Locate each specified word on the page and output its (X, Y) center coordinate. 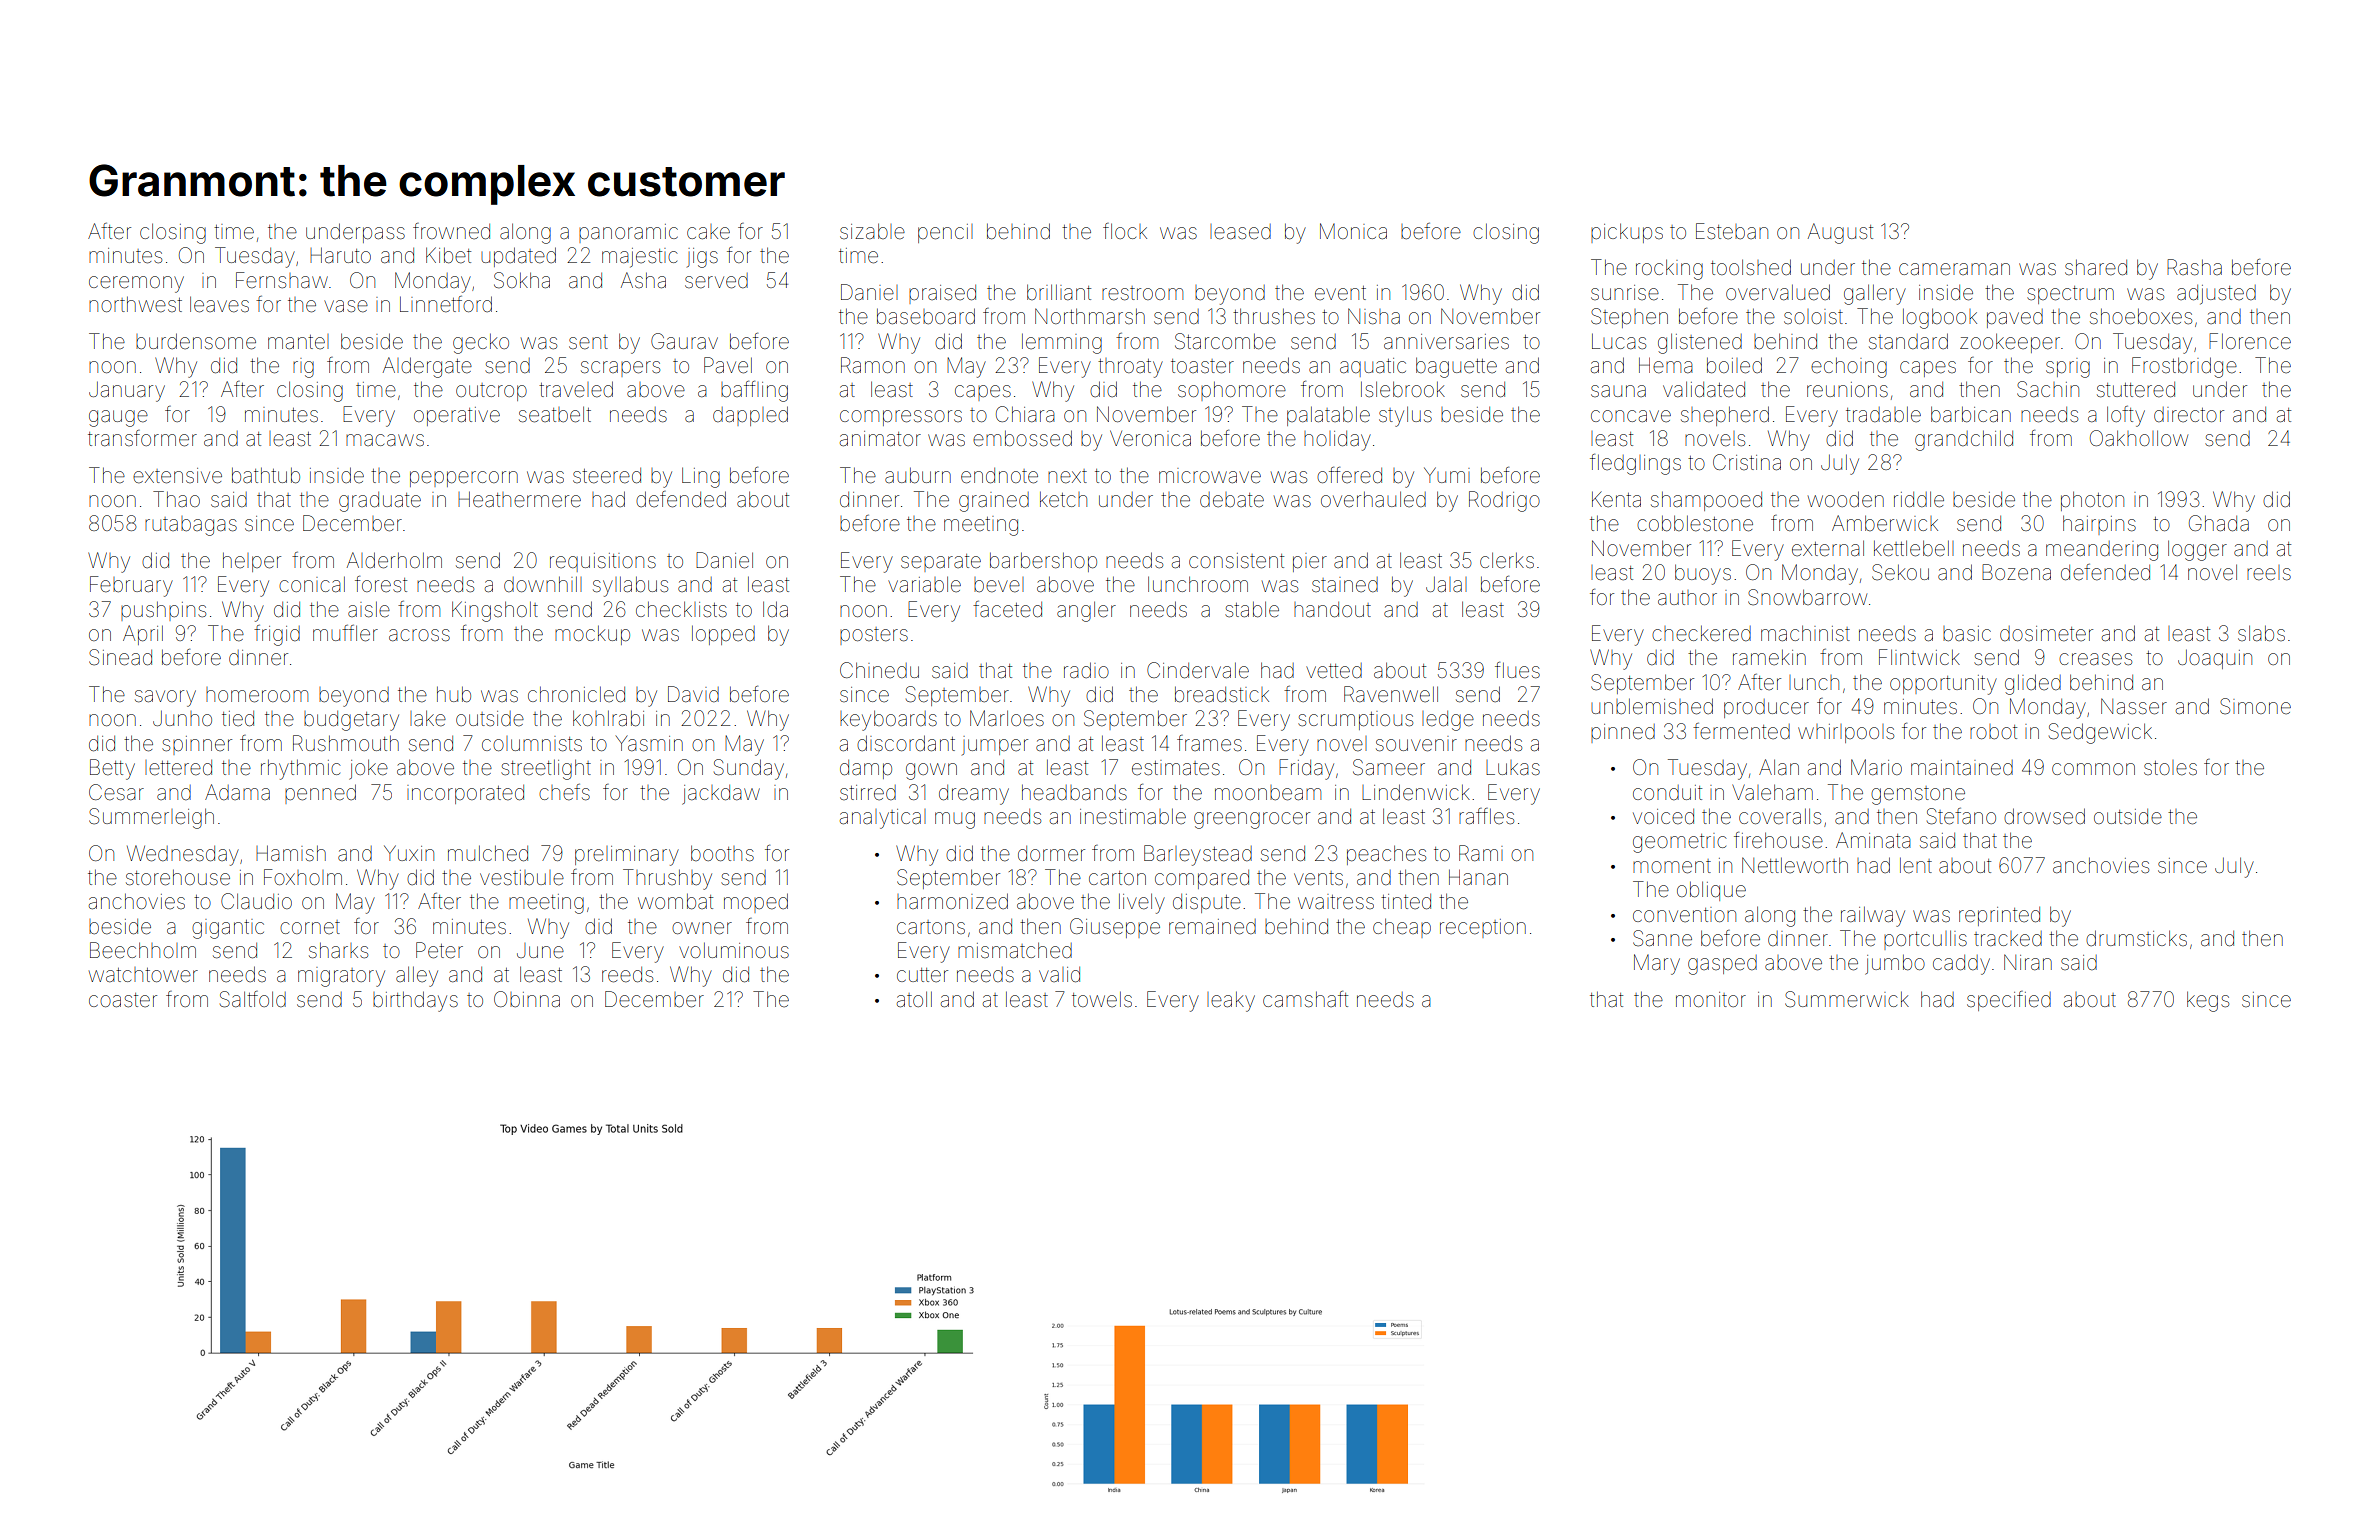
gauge (118, 418)
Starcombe (1225, 341)
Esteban (1732, 231)
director (2189, 414)
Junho (182, 718)
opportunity (1943, 685)
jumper (995, 745)
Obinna (527, 999)
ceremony (136, 284)
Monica (1353, 231)
